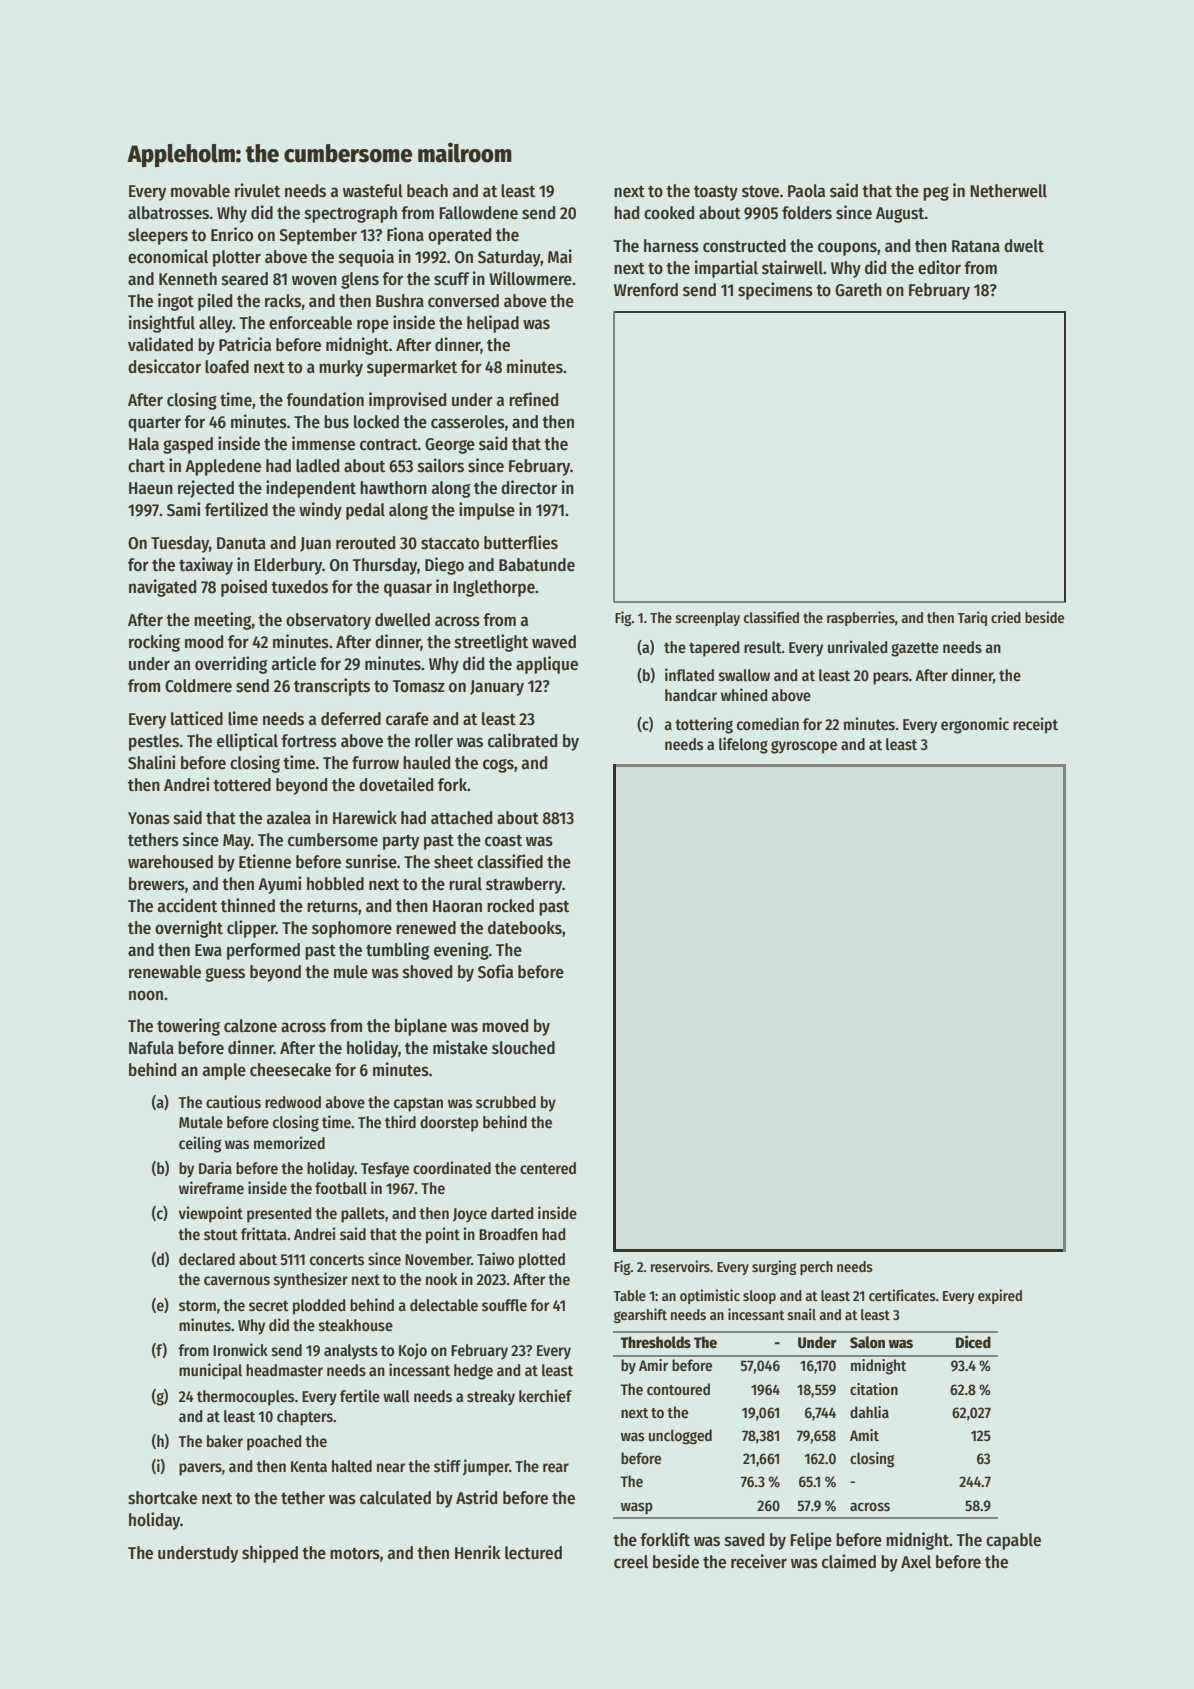  What do you see at coordinates (506, 1102) in the screenshot?
I see `scrubbed` at bounding box center [506, 1102].
